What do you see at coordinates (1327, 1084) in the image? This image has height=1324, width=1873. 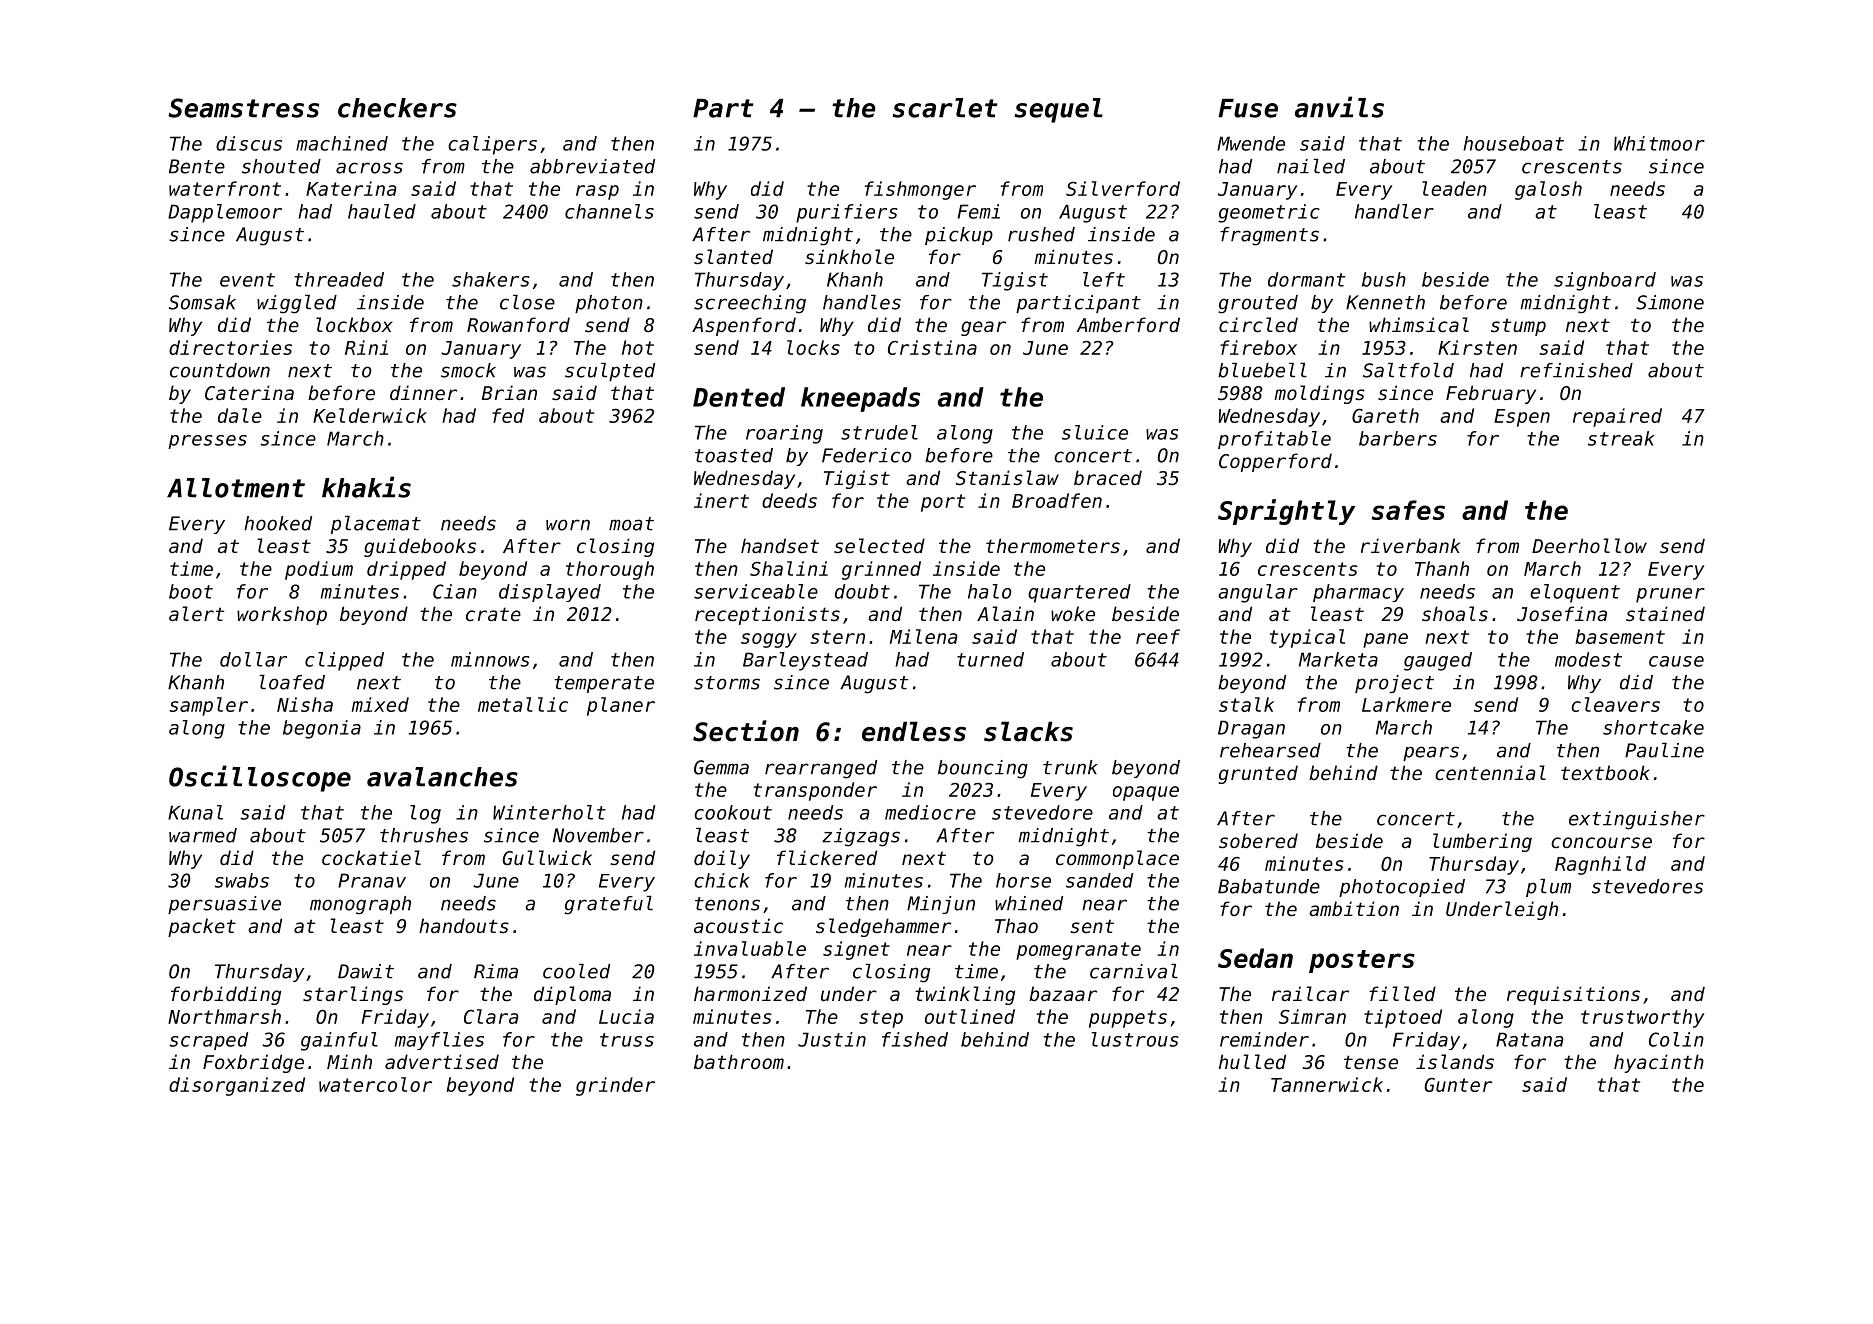 I see `Tannerwick` at bounding box center [1327, 1084].
